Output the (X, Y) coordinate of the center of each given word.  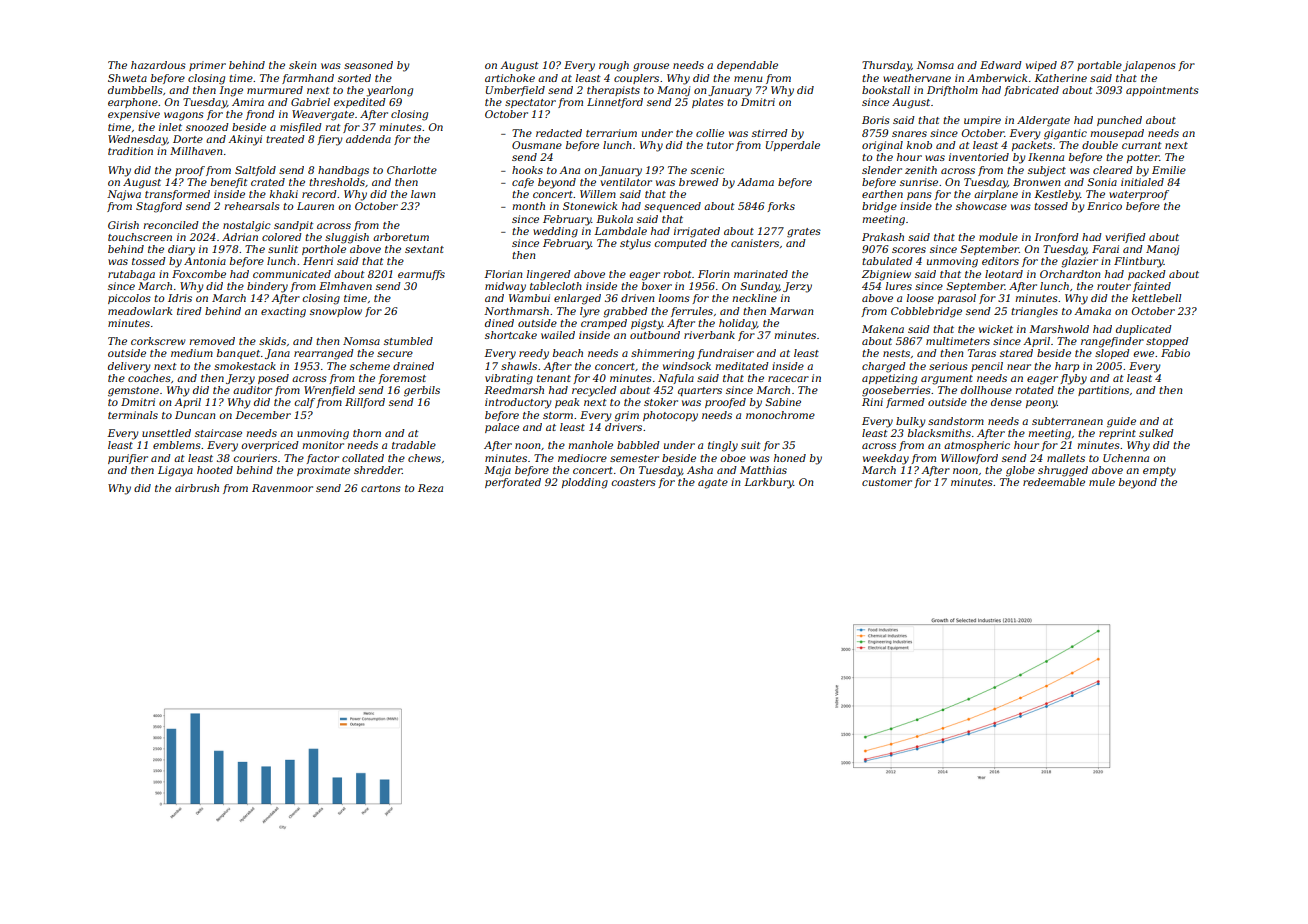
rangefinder (1112, 342)
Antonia (205, 261)
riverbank (709, 335)
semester (634, 458)
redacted (559, 133)
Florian (503, 274)
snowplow (336, 312)
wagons (184, 116)
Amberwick (997, 78)
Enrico (1104, 206)
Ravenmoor (282, 488)
